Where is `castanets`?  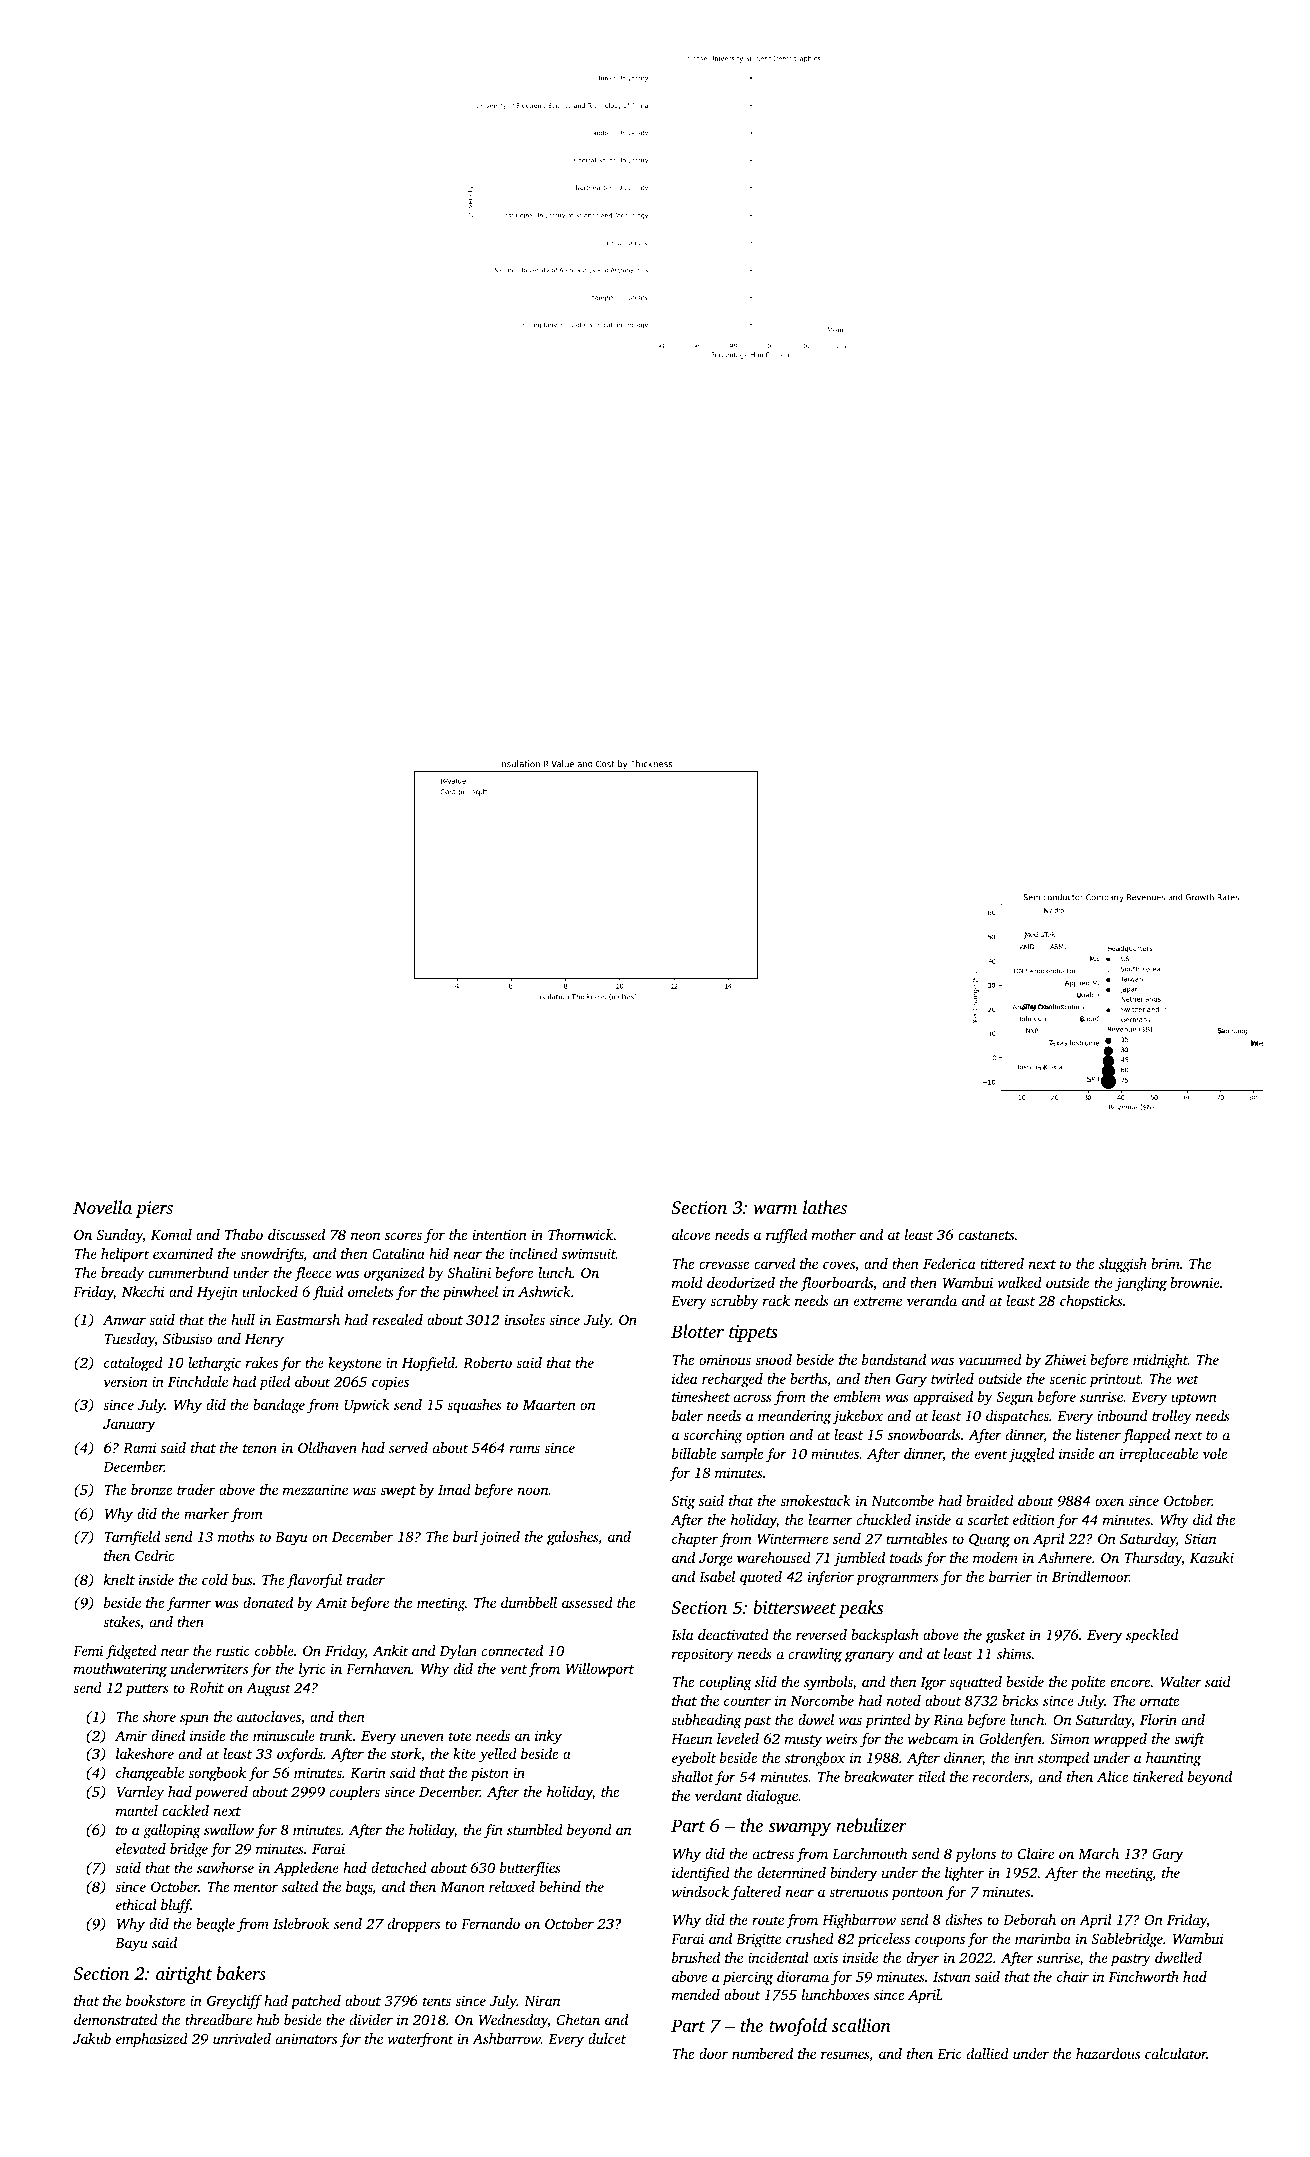 castanets is located at coordinates (986, 1235).
